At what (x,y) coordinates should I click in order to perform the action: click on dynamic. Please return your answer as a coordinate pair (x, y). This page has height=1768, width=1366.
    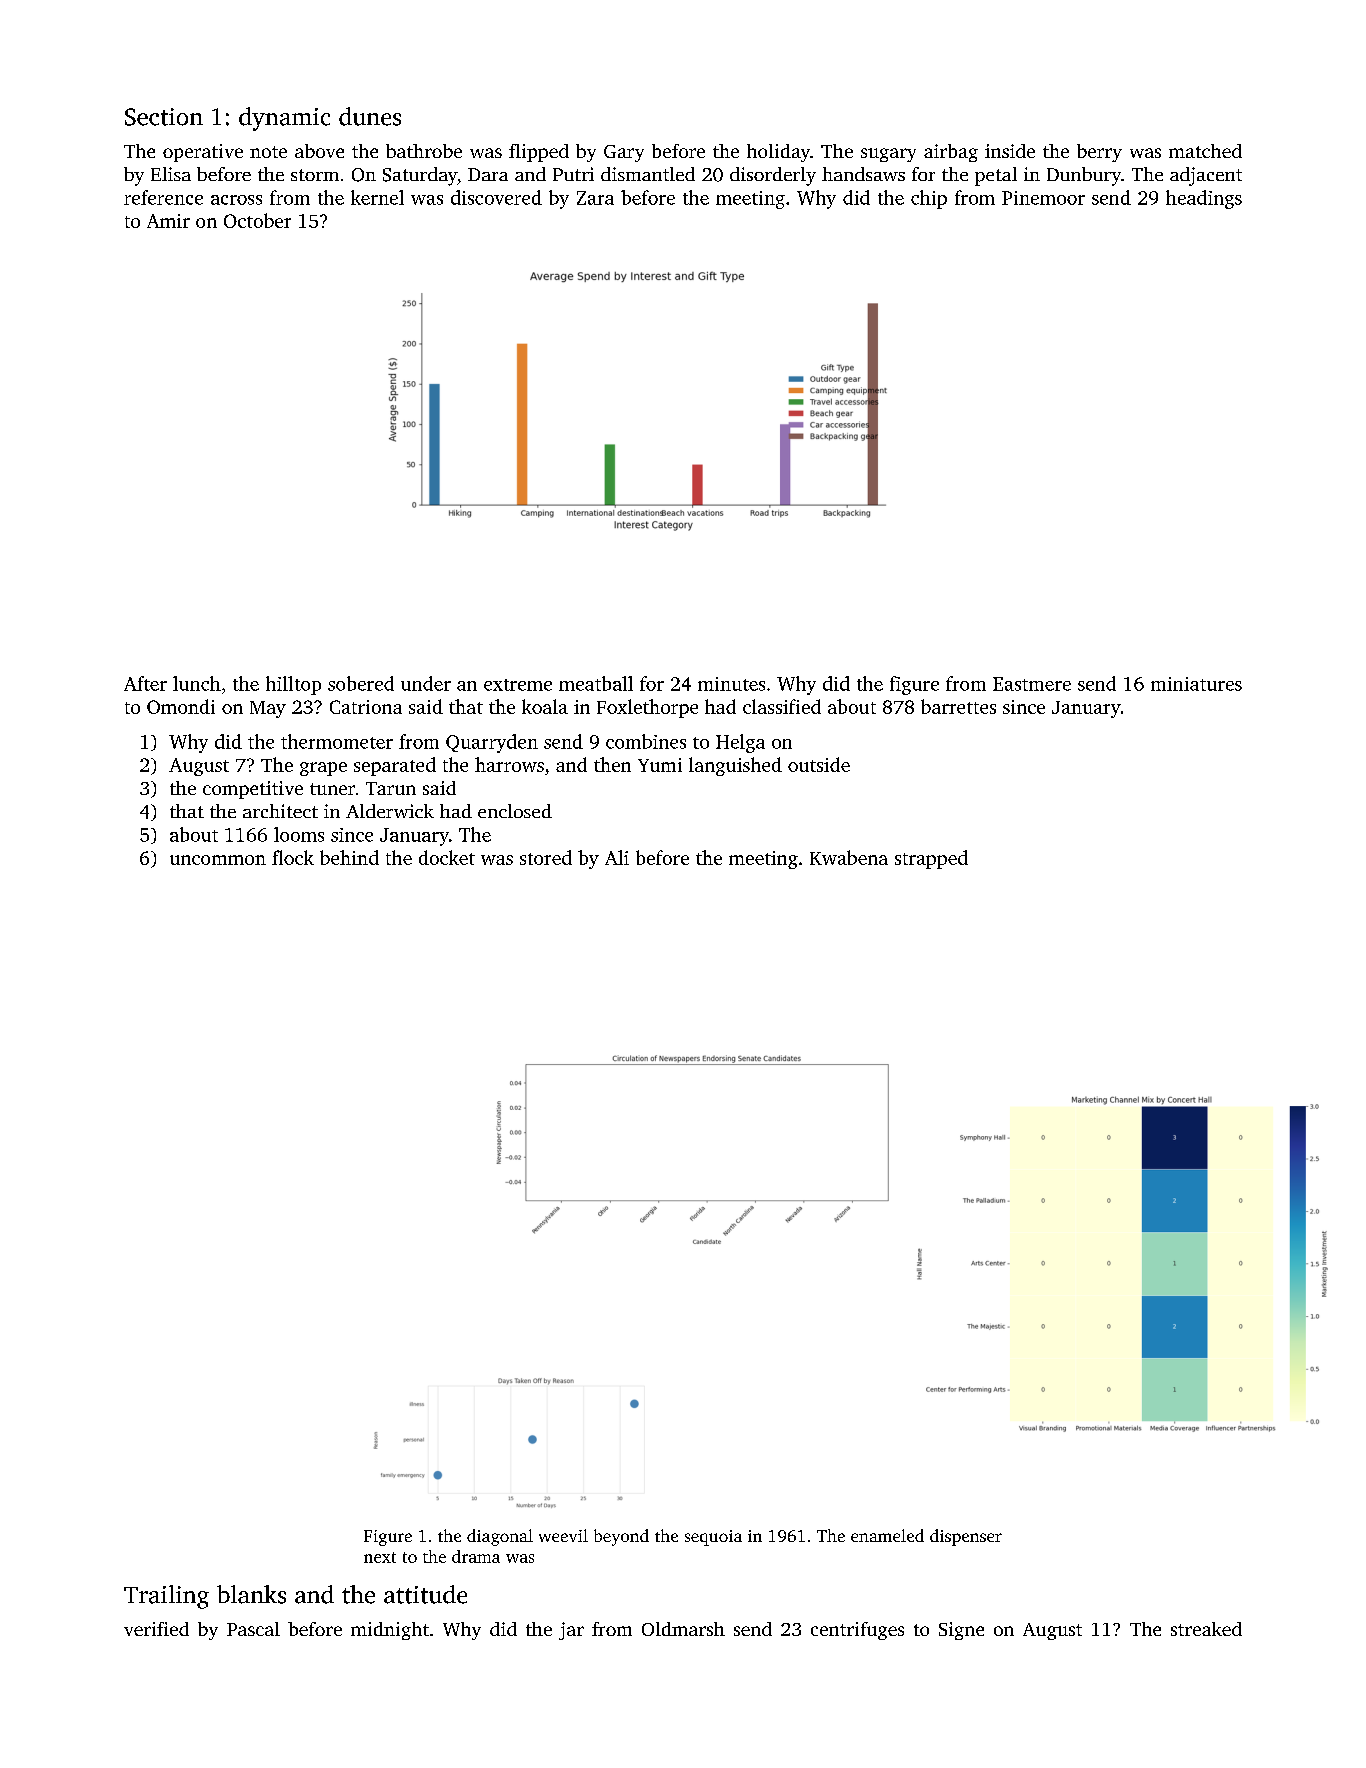
    Looking at the image, I should click on (284, 119).
